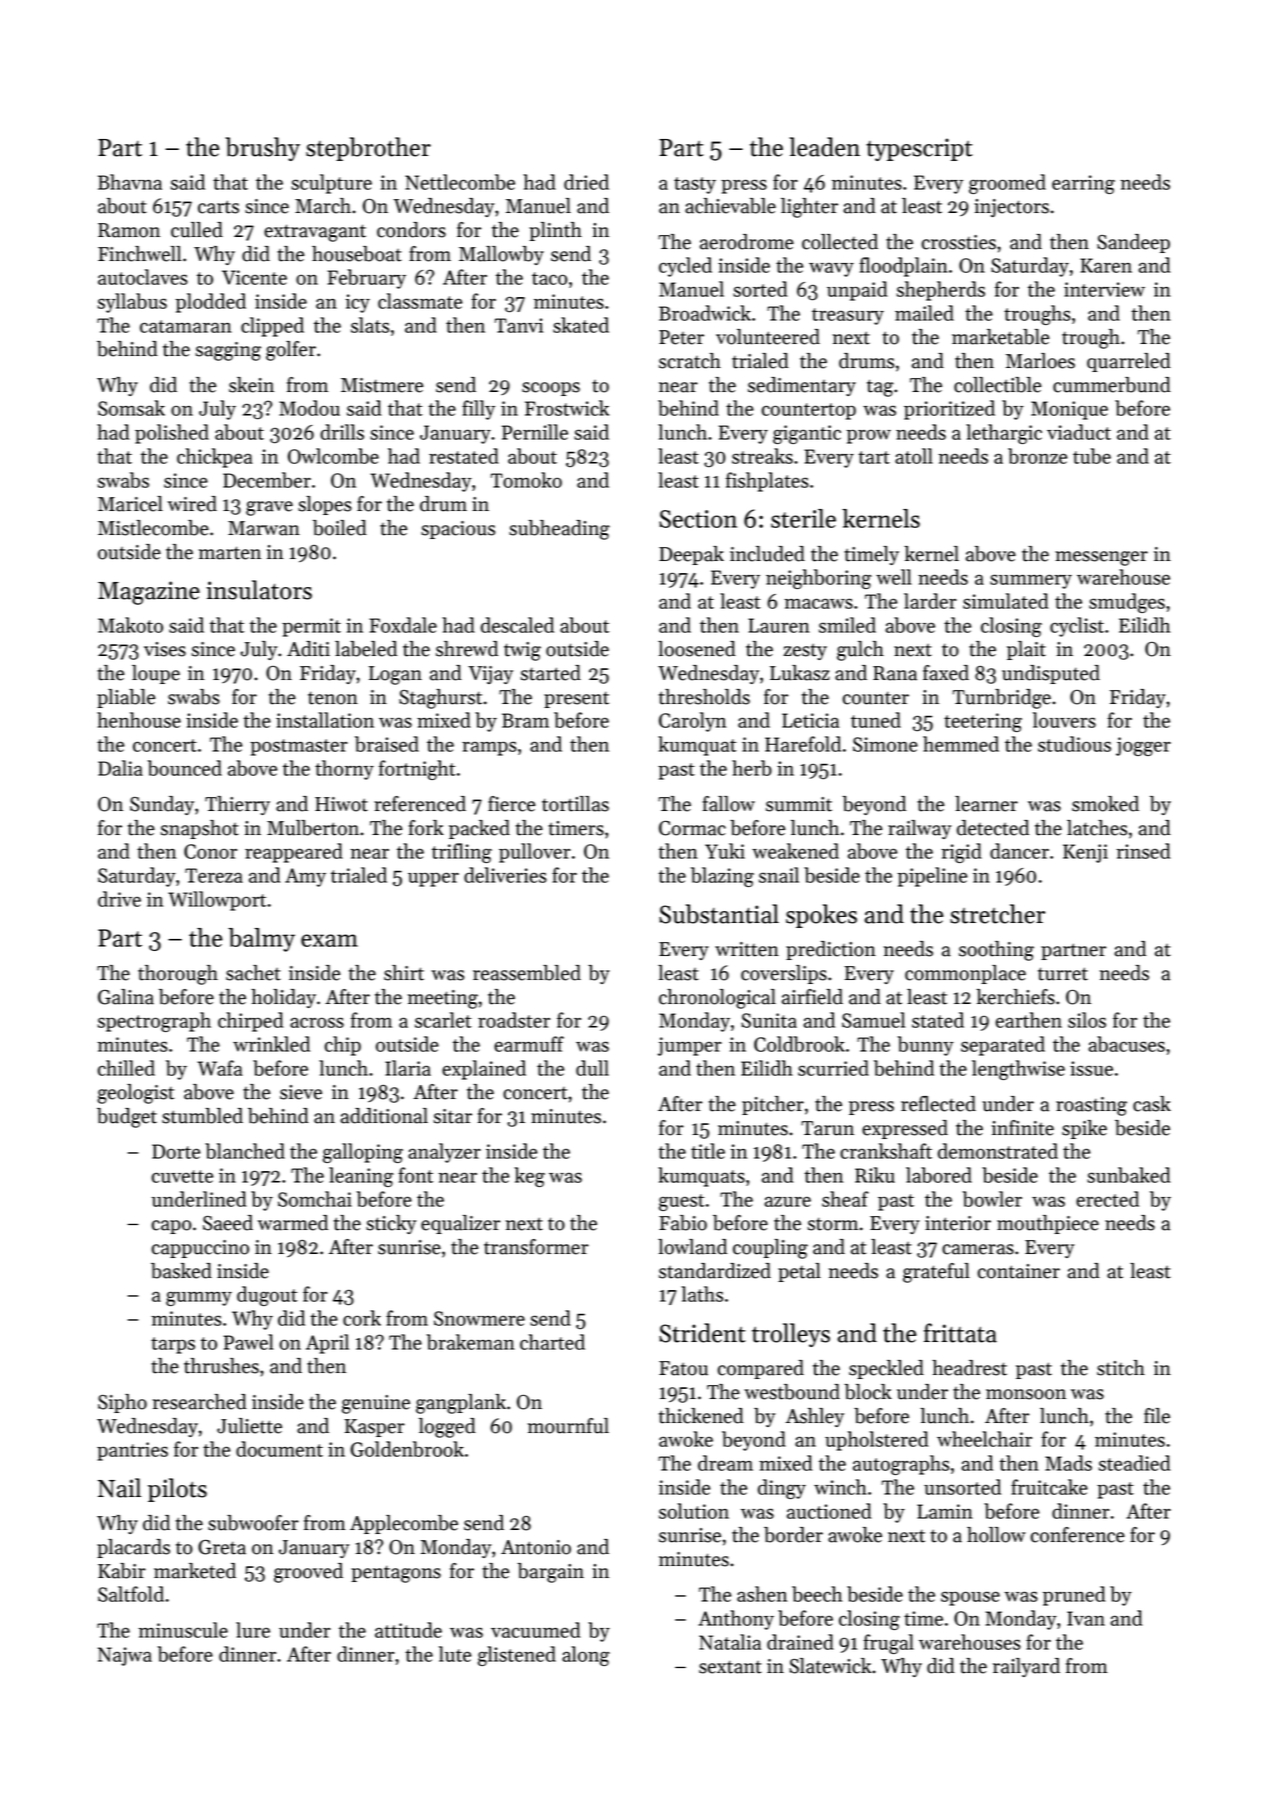 This screenshot has height=1793, width=1268. Describe the element at coordinates (555, 231) in the screenshot. I see `plinth` at that location.
